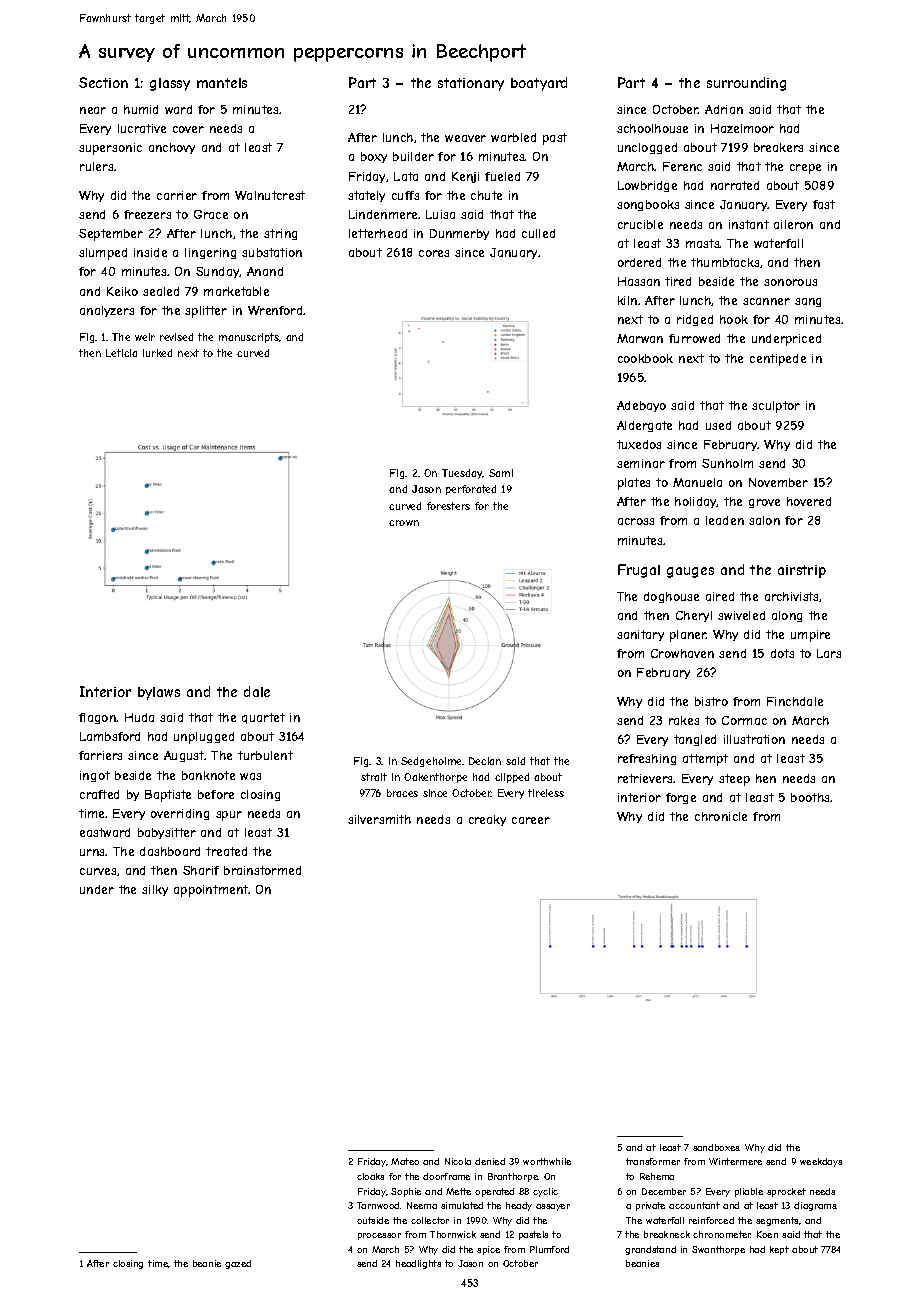 The height and width of the screenshot is (1308, 924). Describe the element at coordinates (725, 520) in the screenshot. I see `leaden` at that location.
